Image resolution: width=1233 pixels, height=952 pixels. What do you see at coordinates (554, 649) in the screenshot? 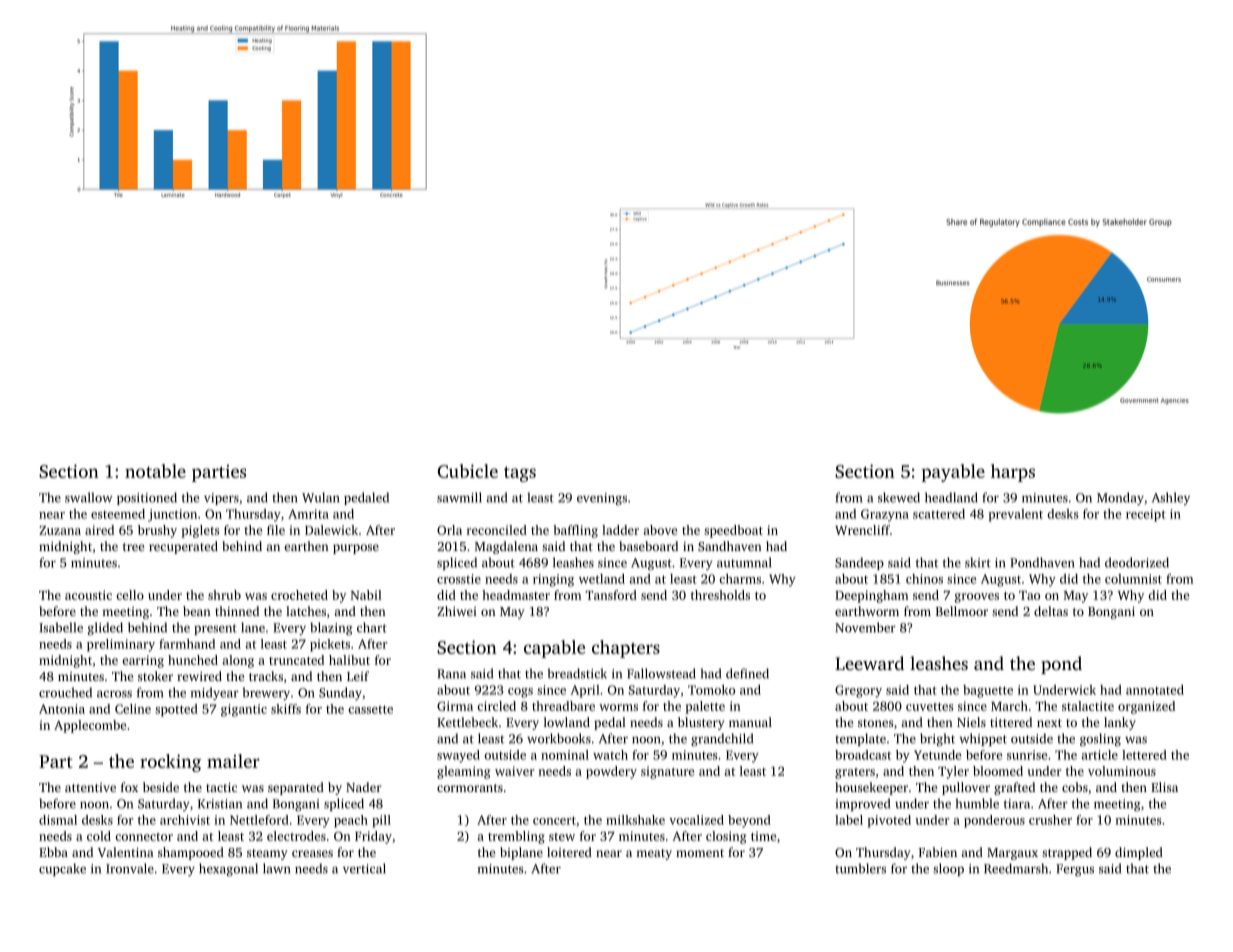
I see `capable` at bounding box center [554, 649].
